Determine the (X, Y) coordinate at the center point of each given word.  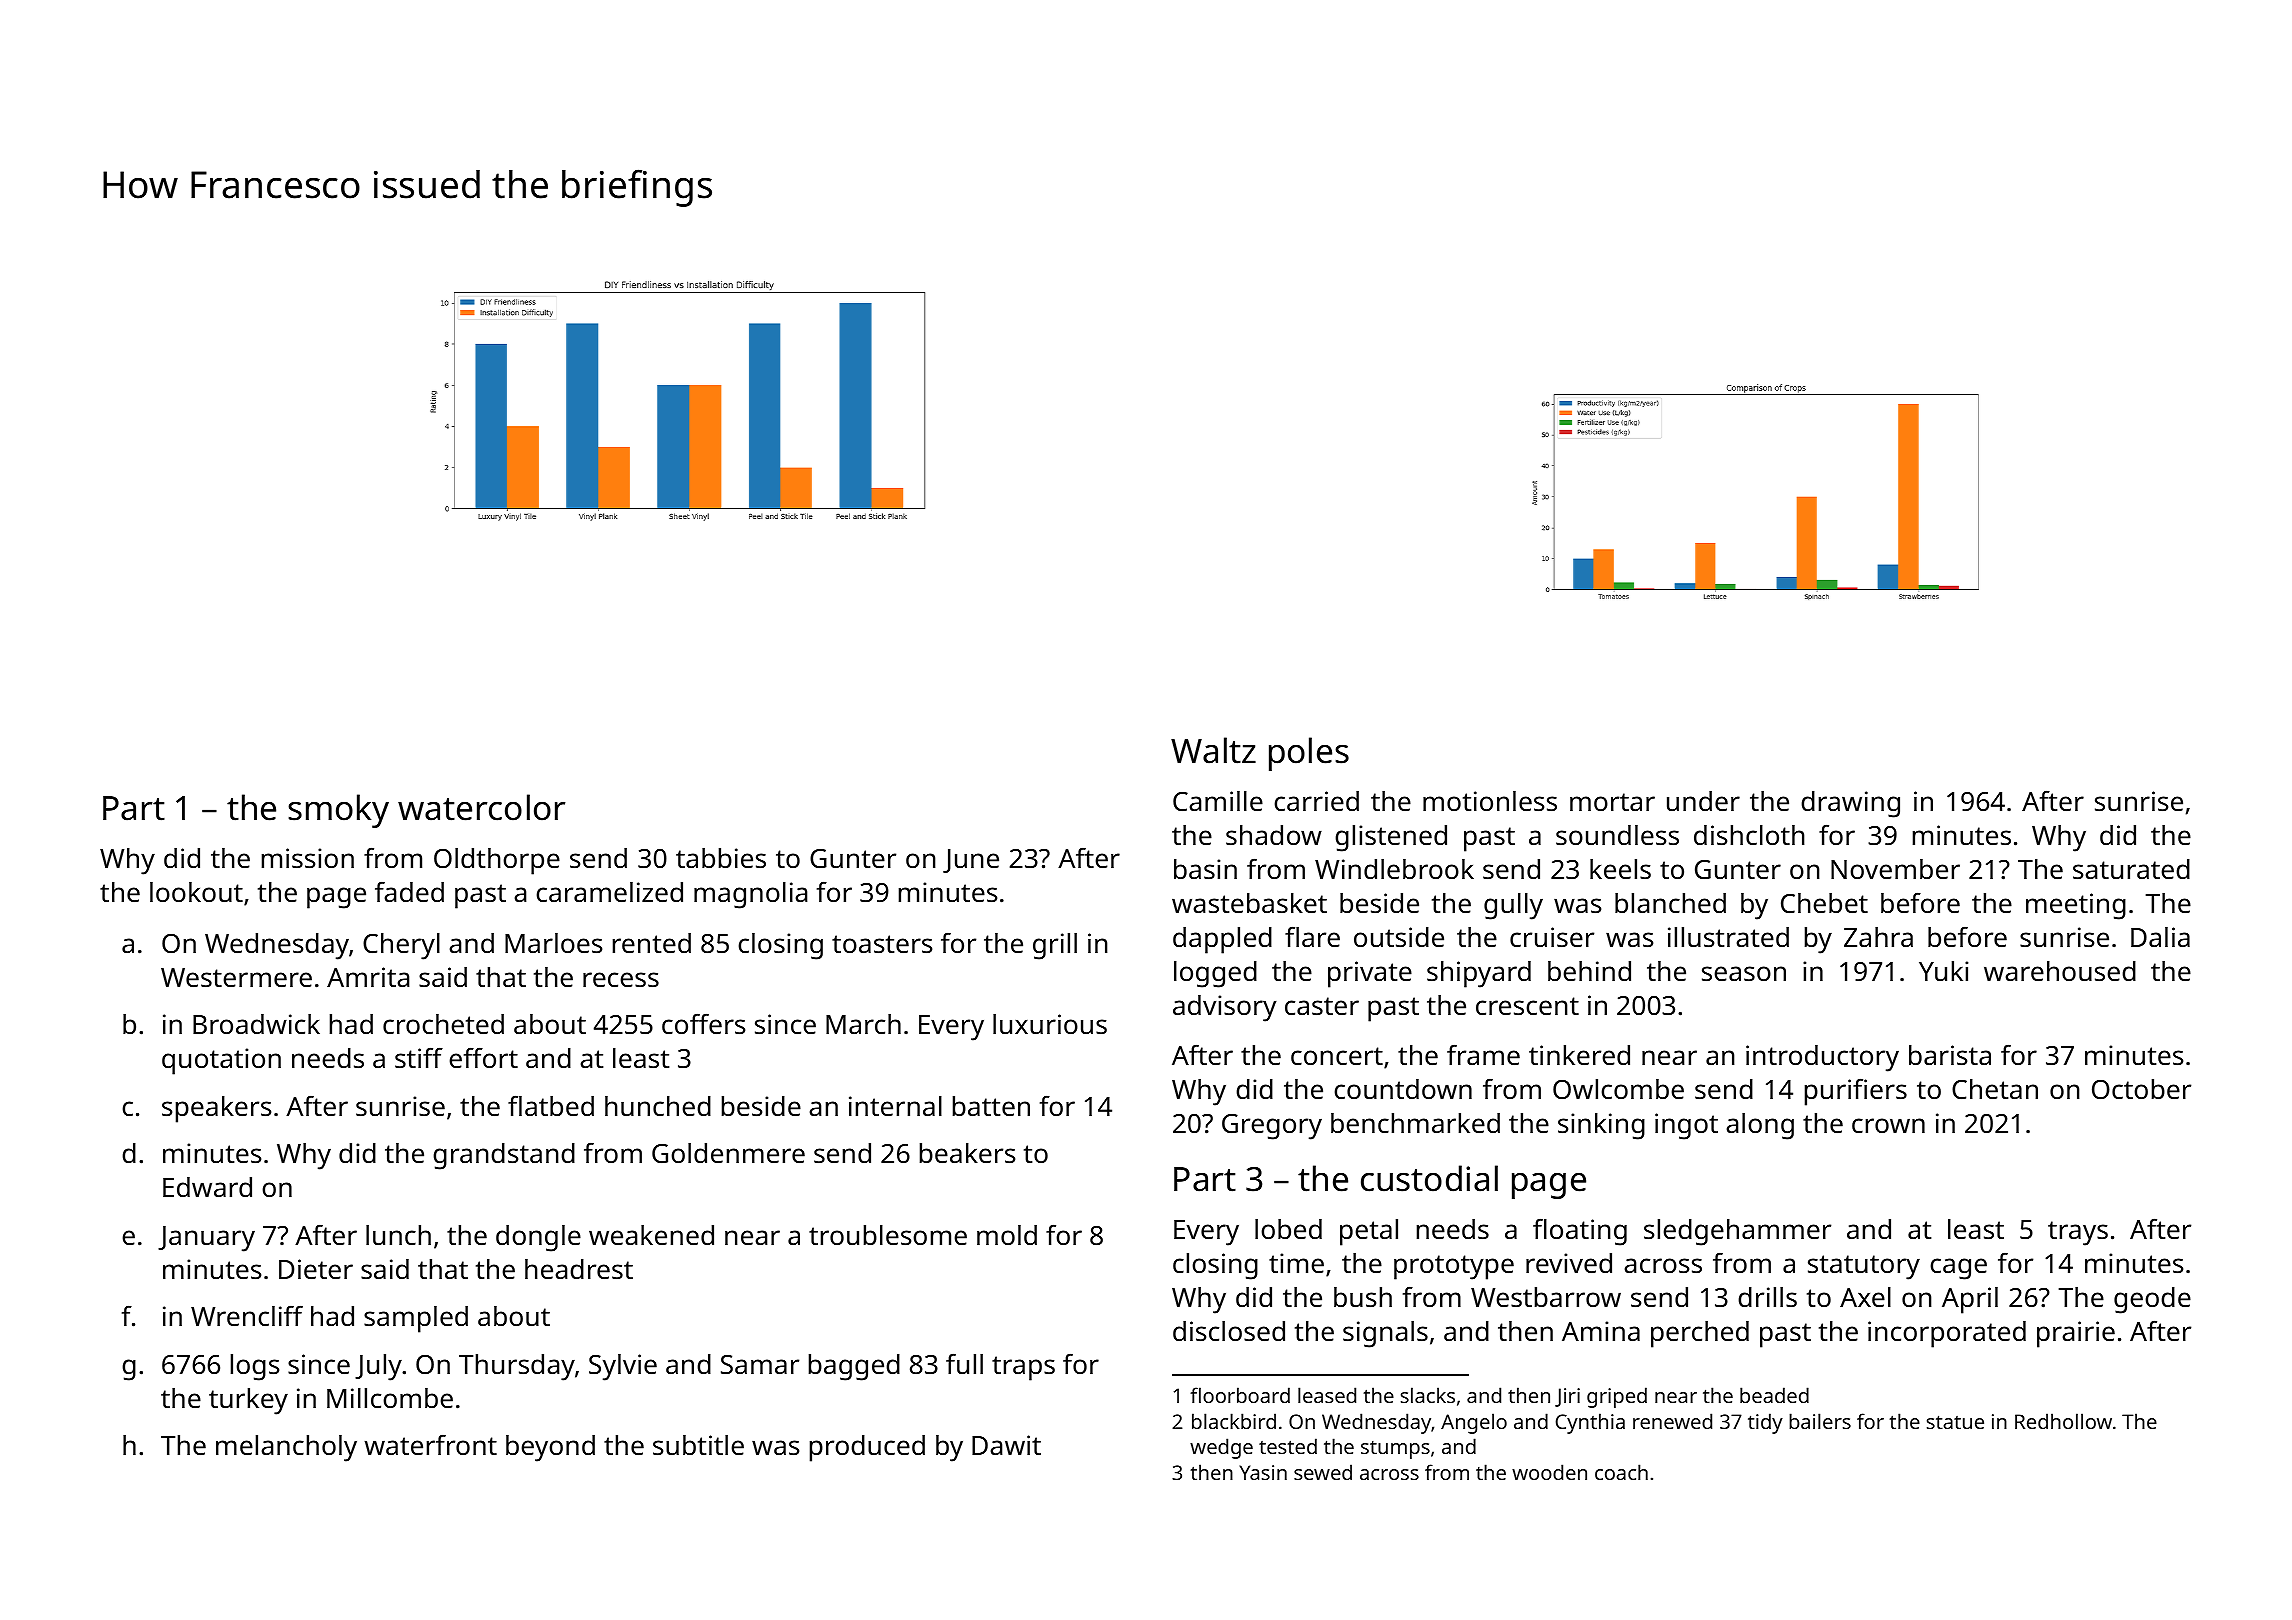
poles (1309, 754)
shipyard (1479, 974)
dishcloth (1749, 835)
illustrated (1728, 937)
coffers (703, 1024)
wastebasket (1249, 903)
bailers (1820, 1421)
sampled (416, 1319)
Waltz (1213, 750)
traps (1023, 1368)
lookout (196, 892)
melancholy (286, 1448)
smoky (338, 811)
